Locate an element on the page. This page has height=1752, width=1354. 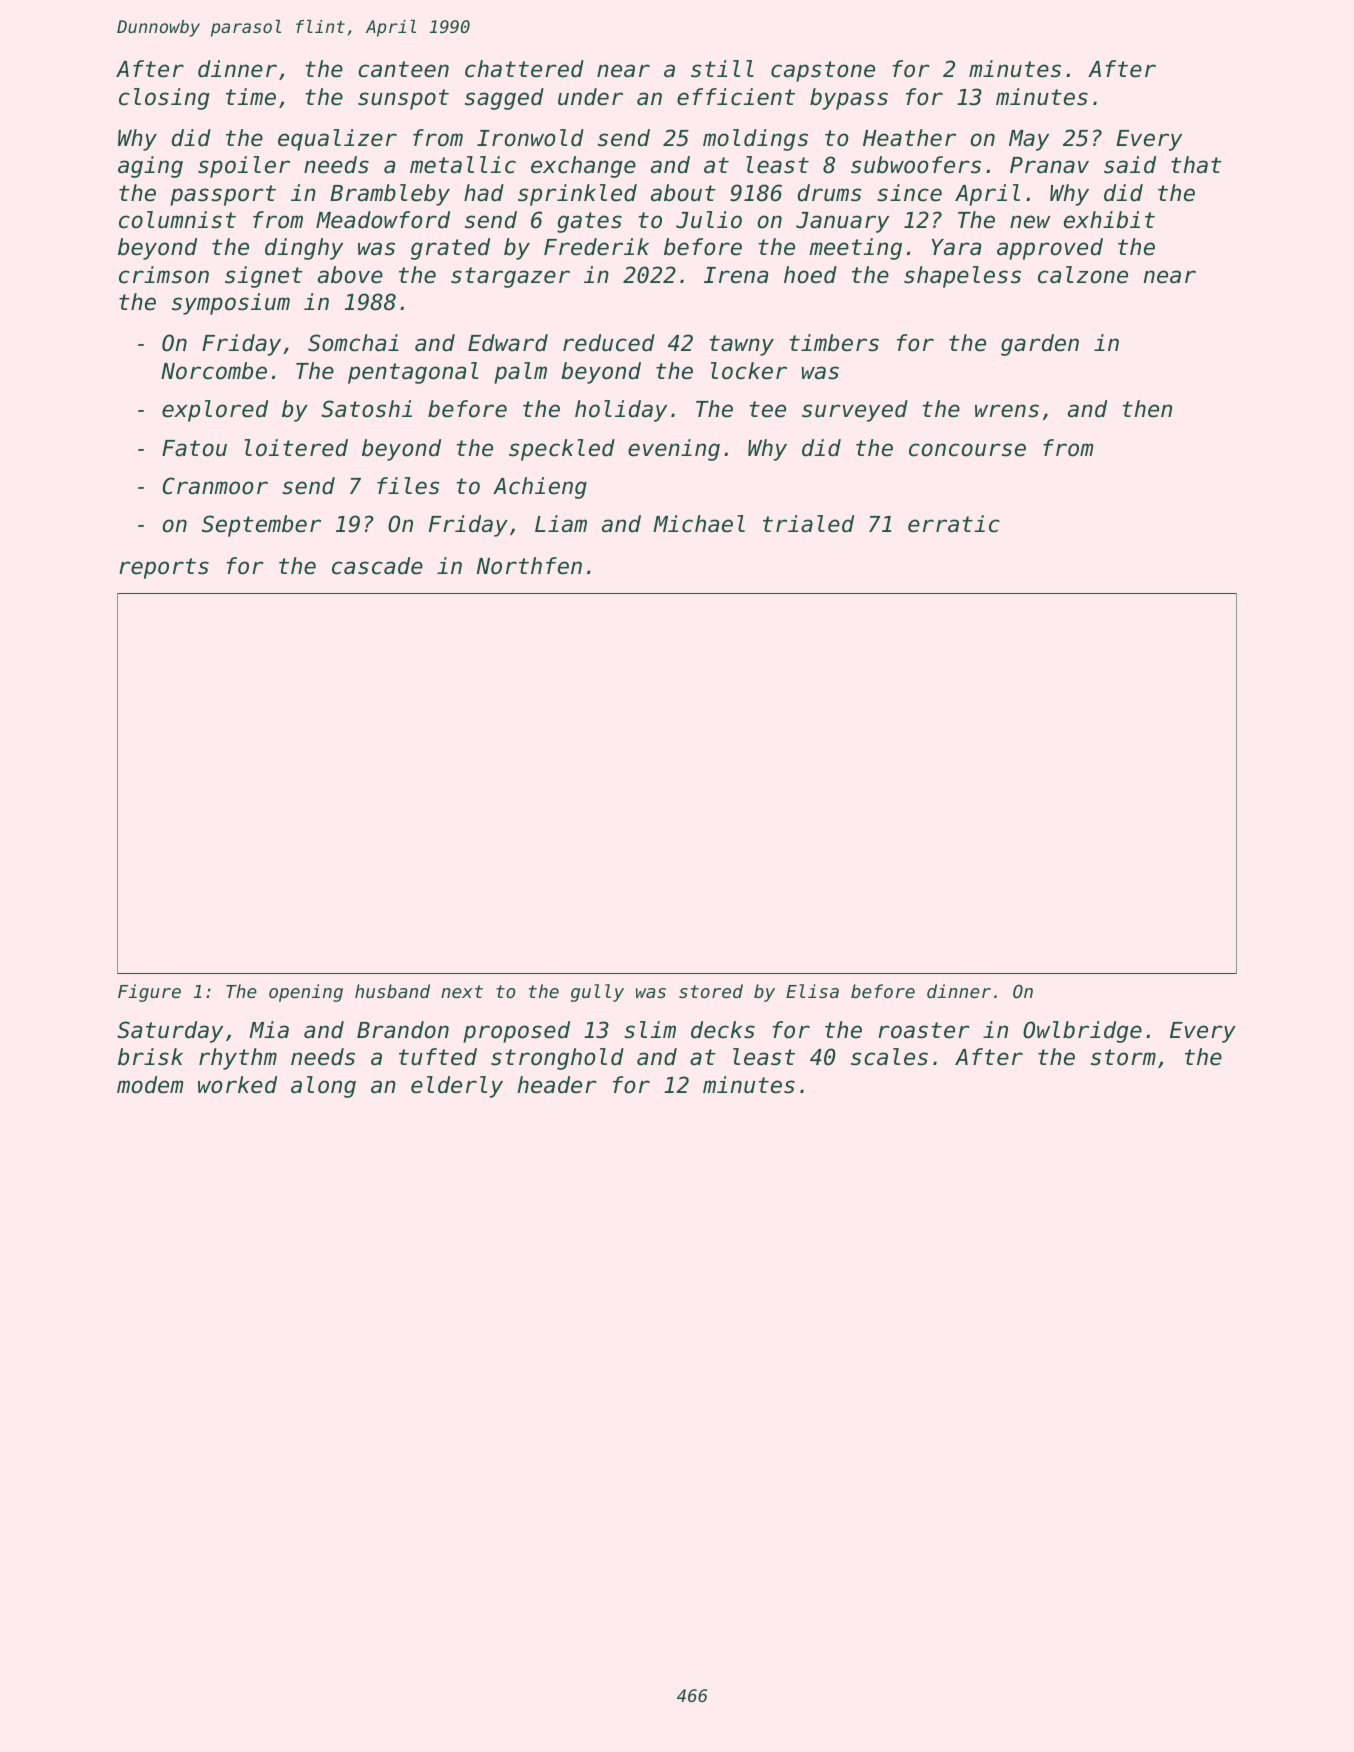
erratic is located at coordinates (954, 524).
